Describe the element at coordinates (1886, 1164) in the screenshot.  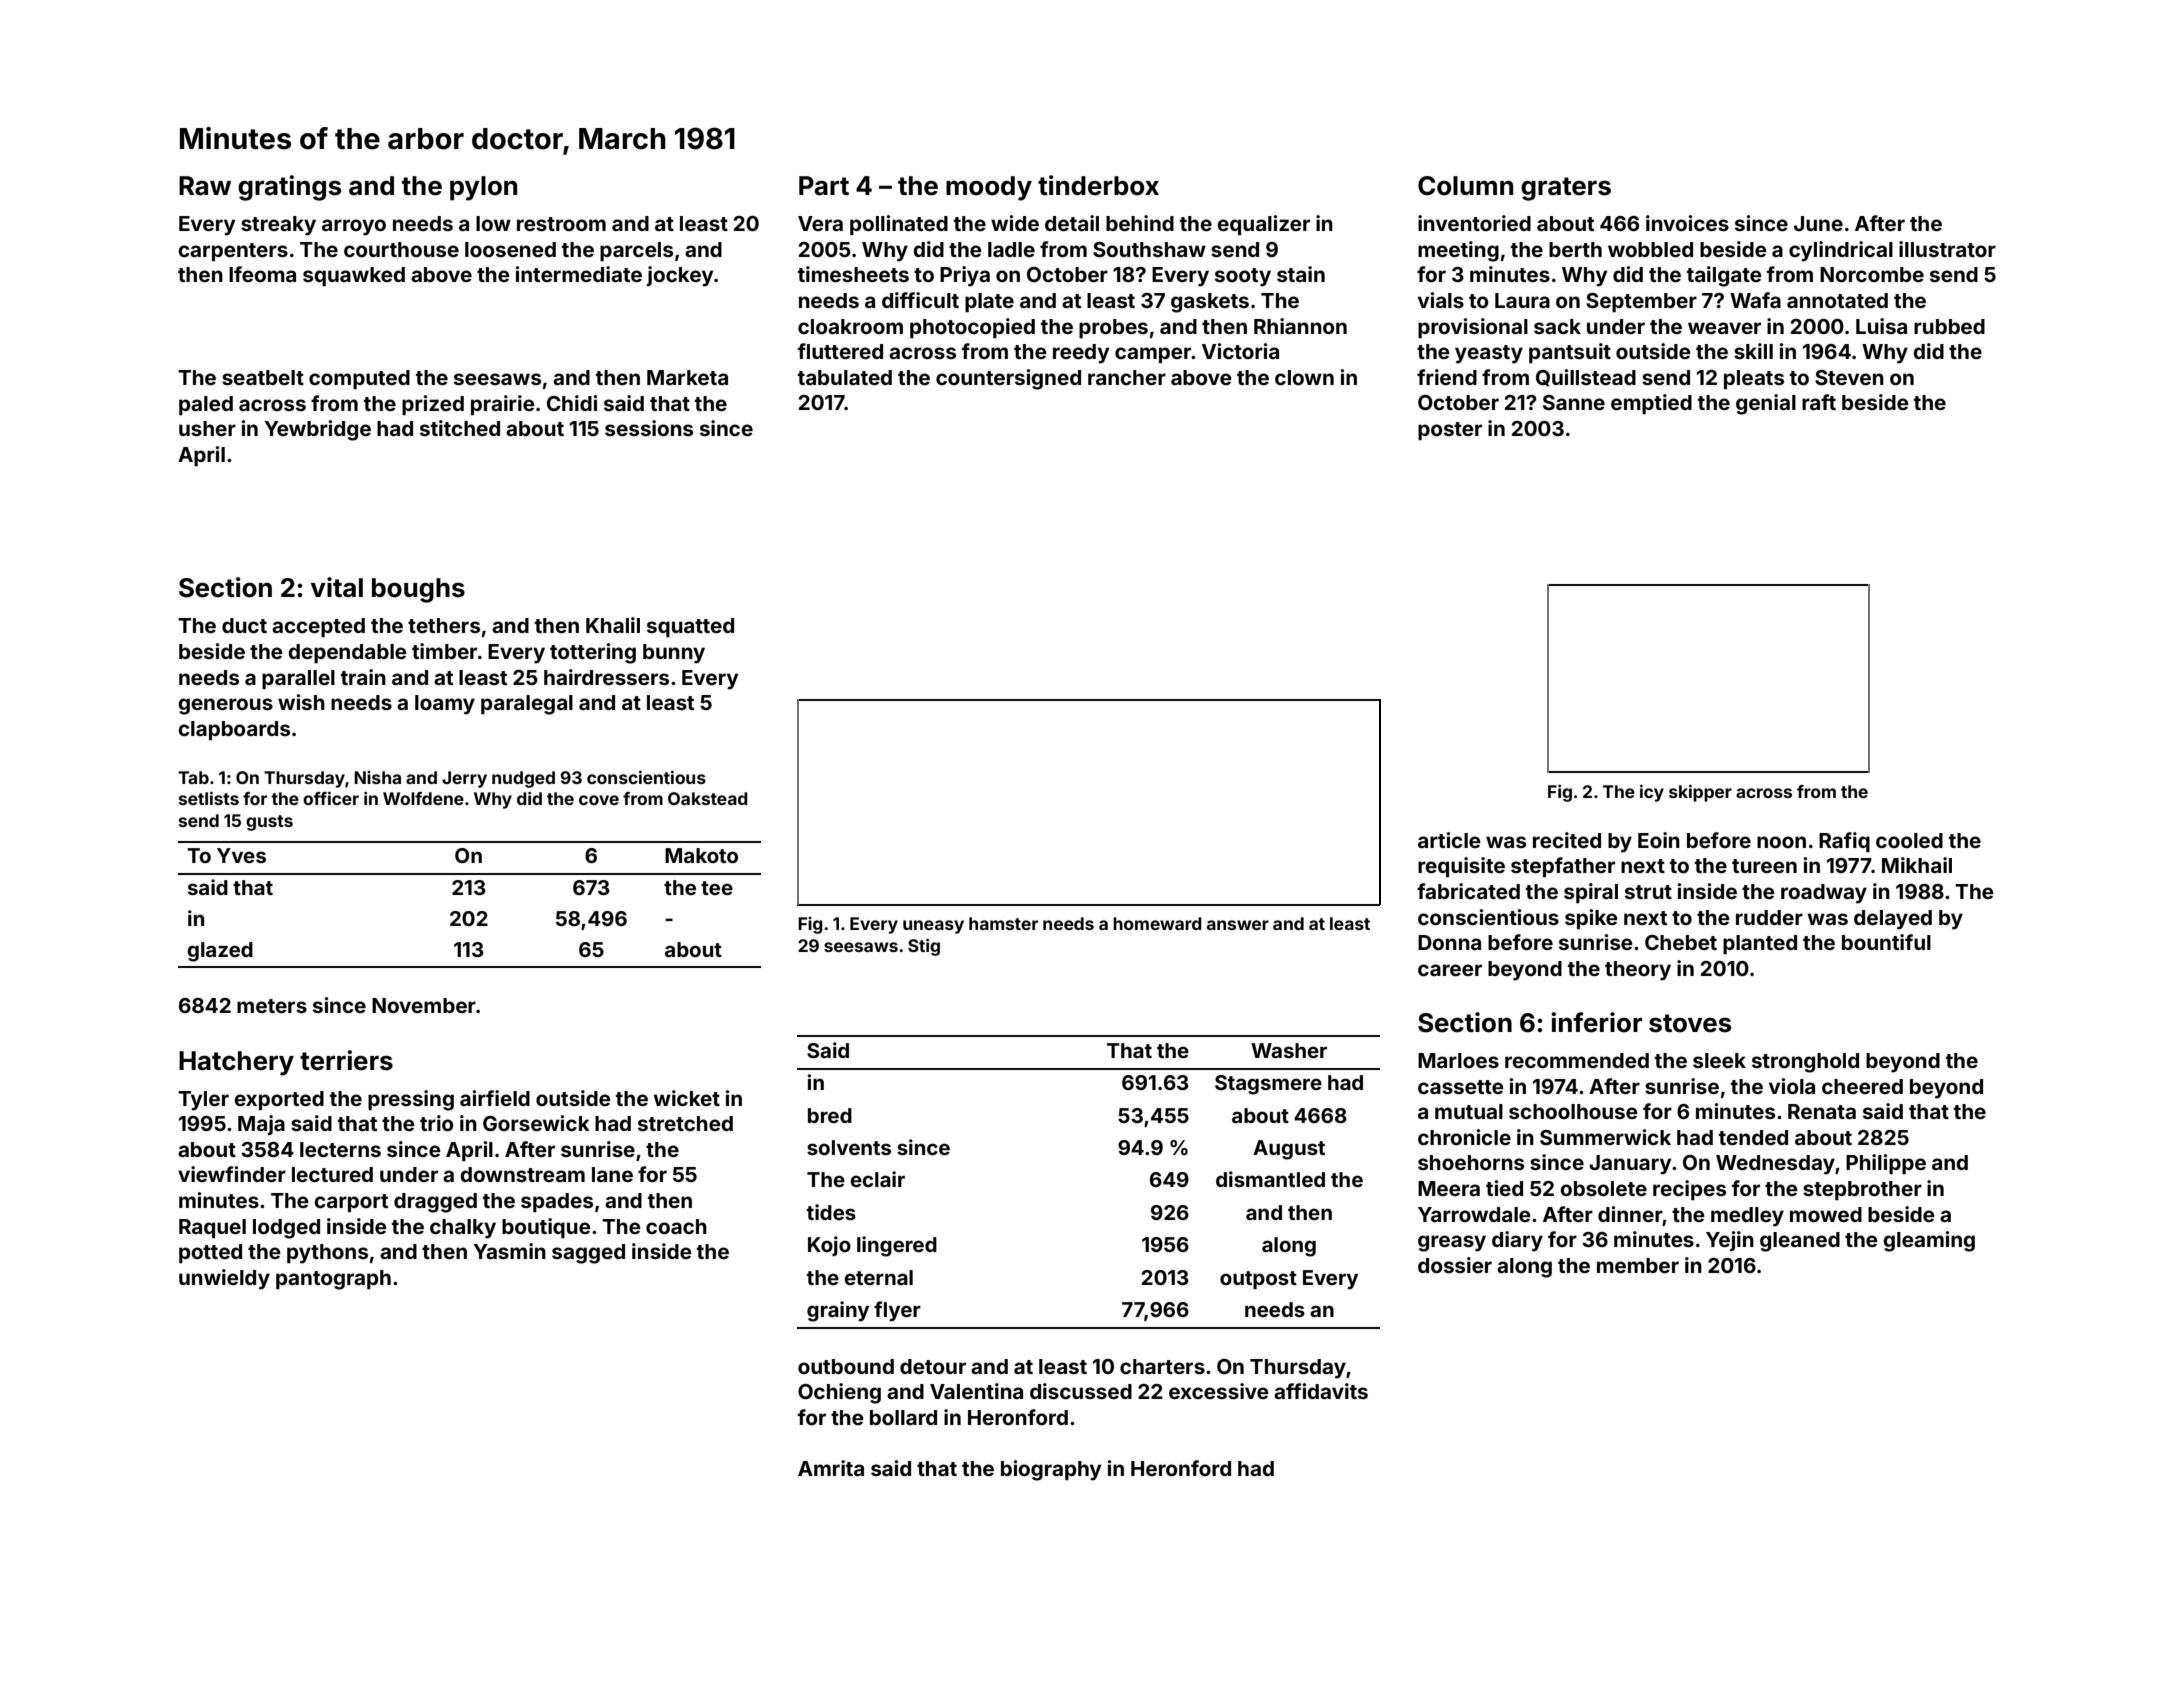
I see `Philippe` at that location.
